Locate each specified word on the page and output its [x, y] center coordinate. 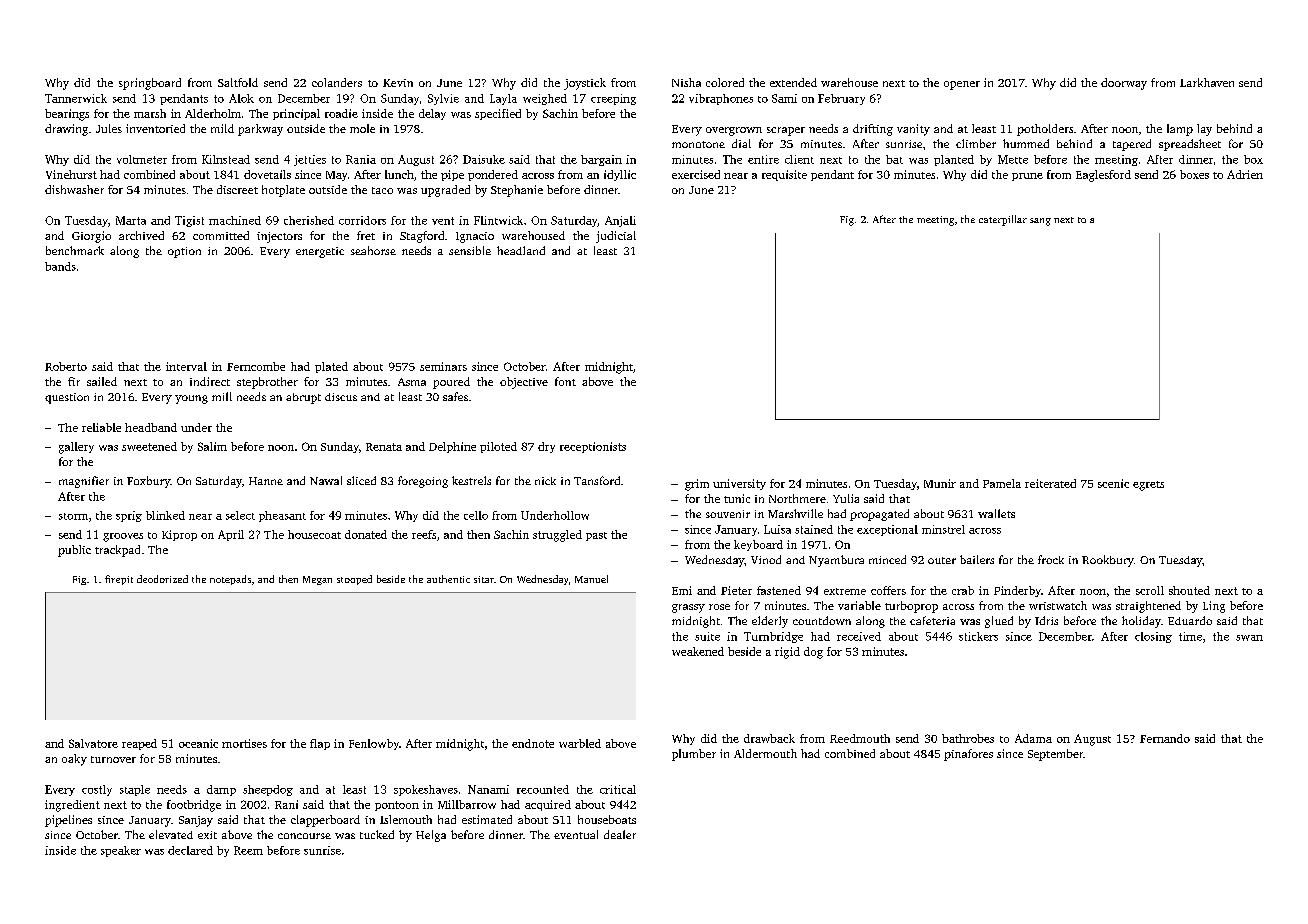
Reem [248, 850]
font [565, 381]
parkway [260, 130]
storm [73, 516]
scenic [1113, 483]
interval [186, 366]
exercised [696, 174]
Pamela [1002, 483]
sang [1040, 222]
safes [455, 396]
